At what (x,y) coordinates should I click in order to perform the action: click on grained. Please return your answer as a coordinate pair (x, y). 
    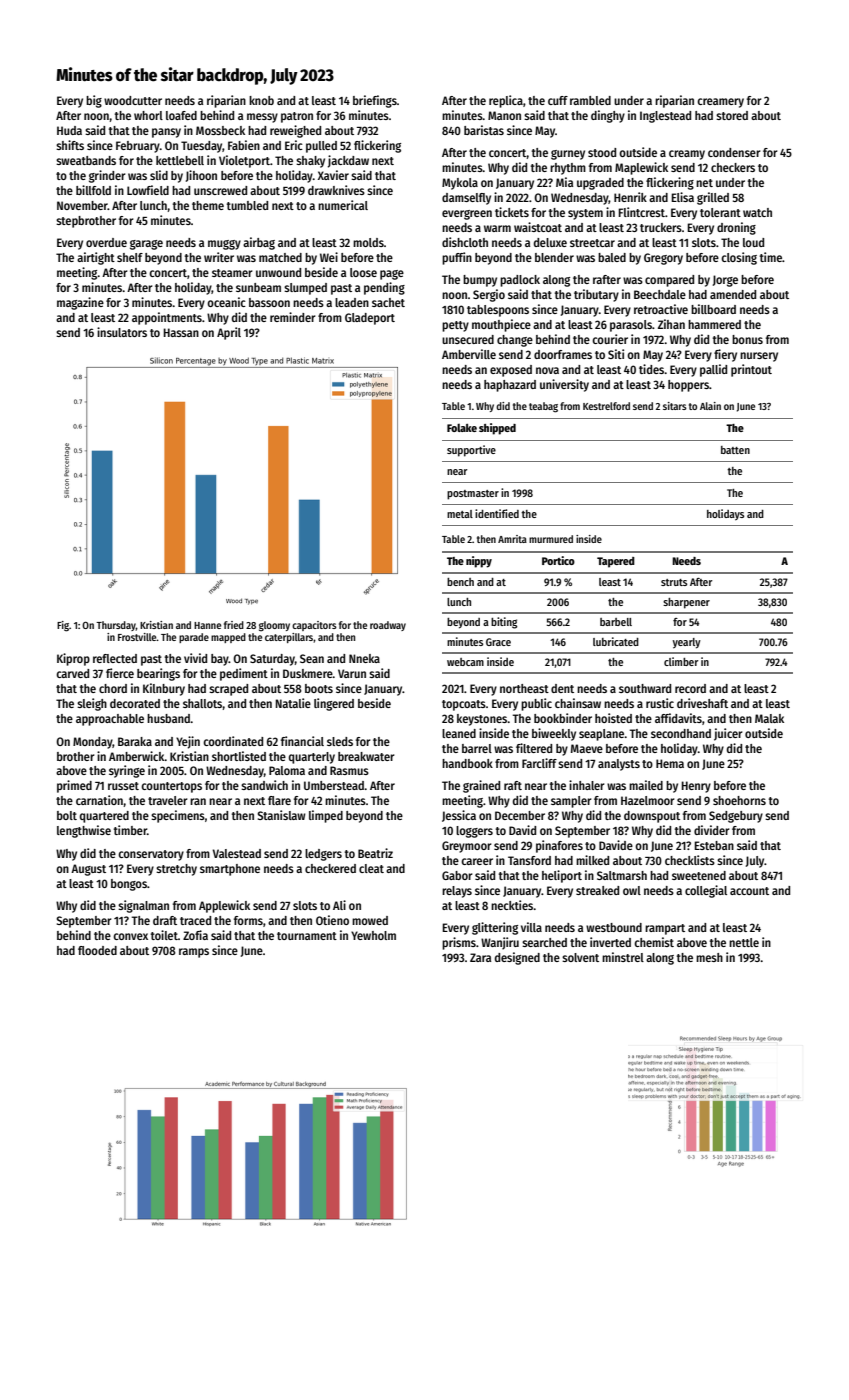
    Looking at the image, I should click on (481, 786).
